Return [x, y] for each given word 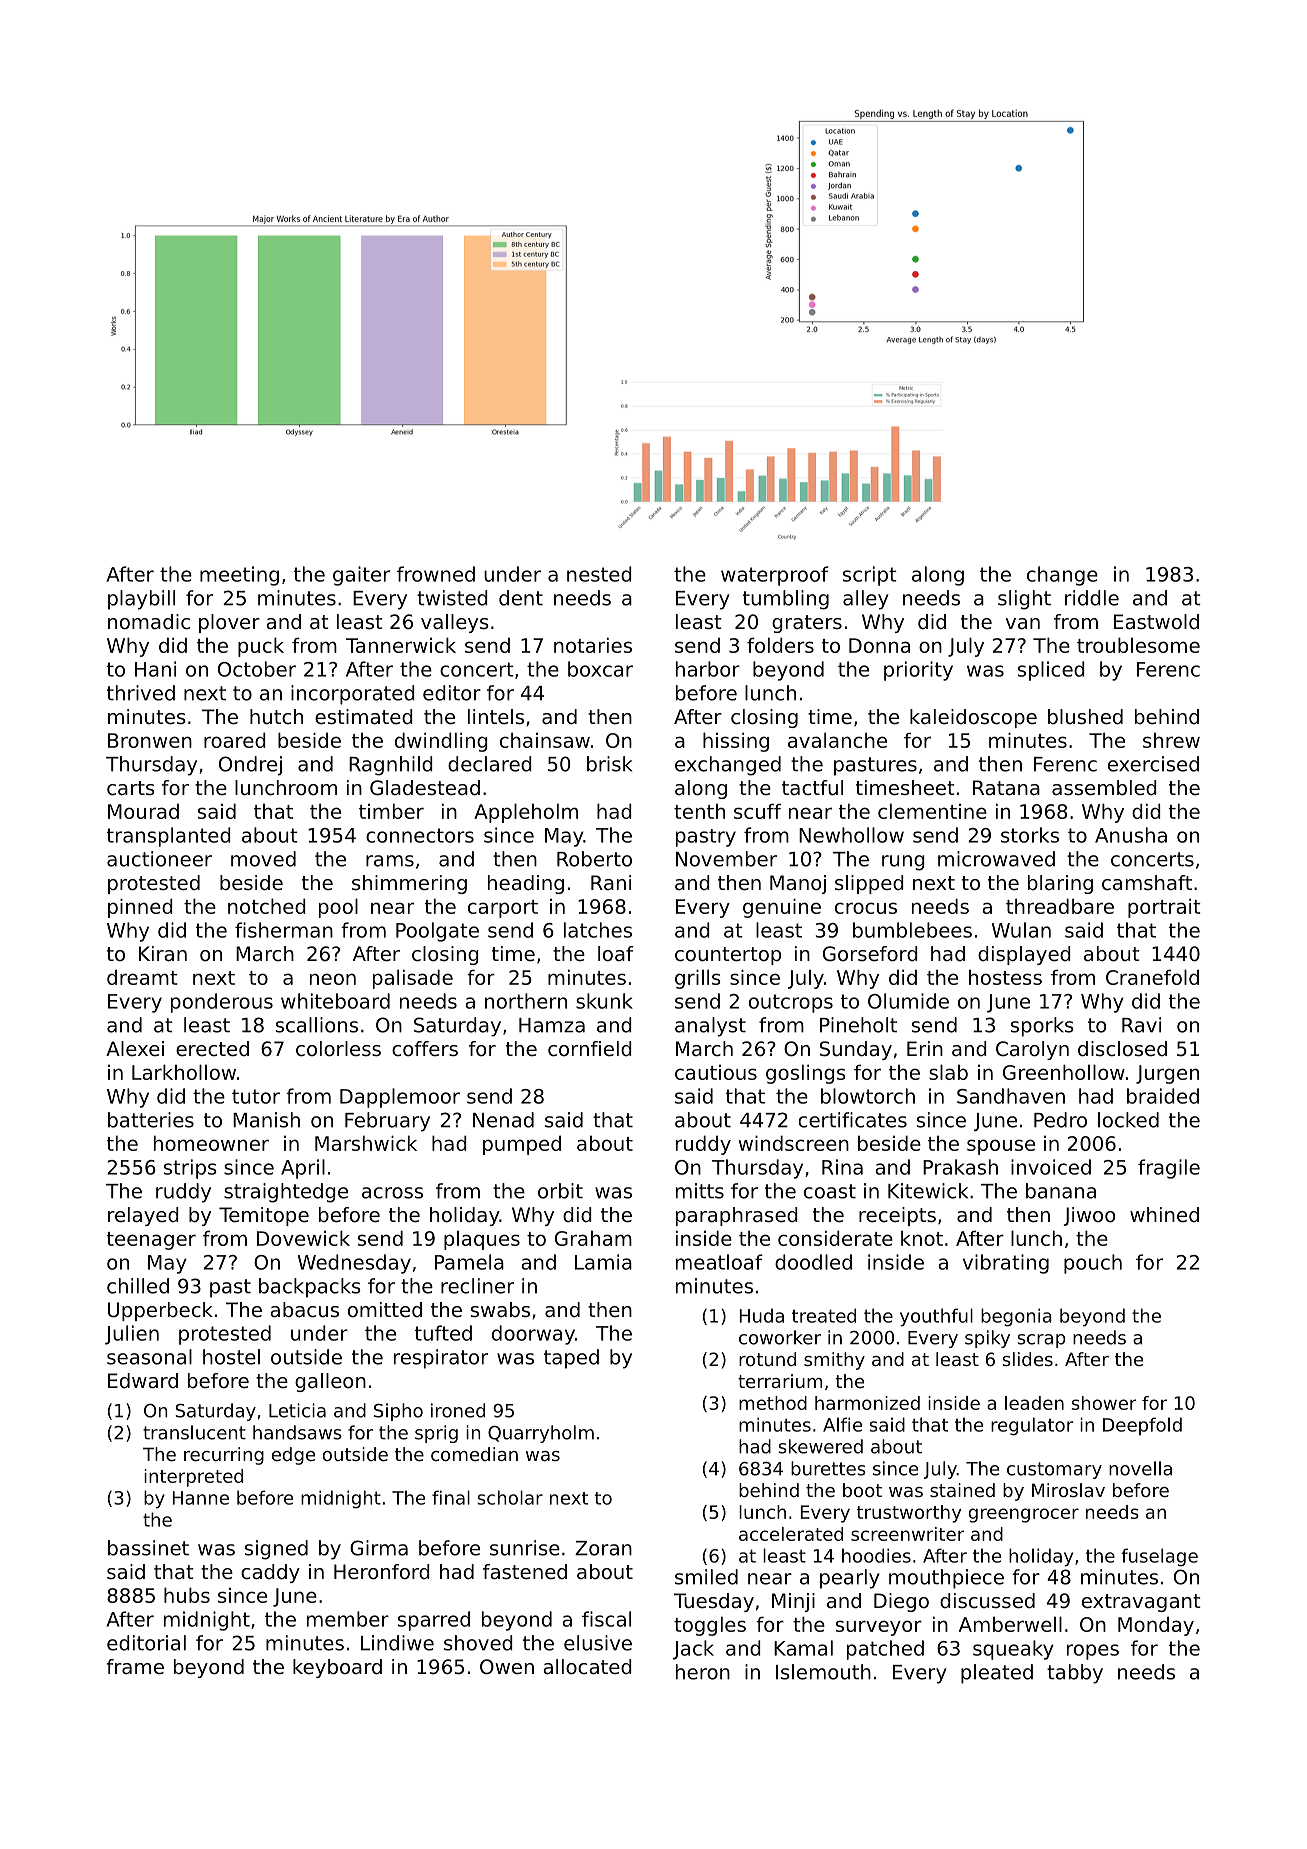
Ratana [1006, 788]
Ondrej [250, 766]
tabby [1075, 1674]
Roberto [594, 859]
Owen [507, 1667]
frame [135, 1667]
